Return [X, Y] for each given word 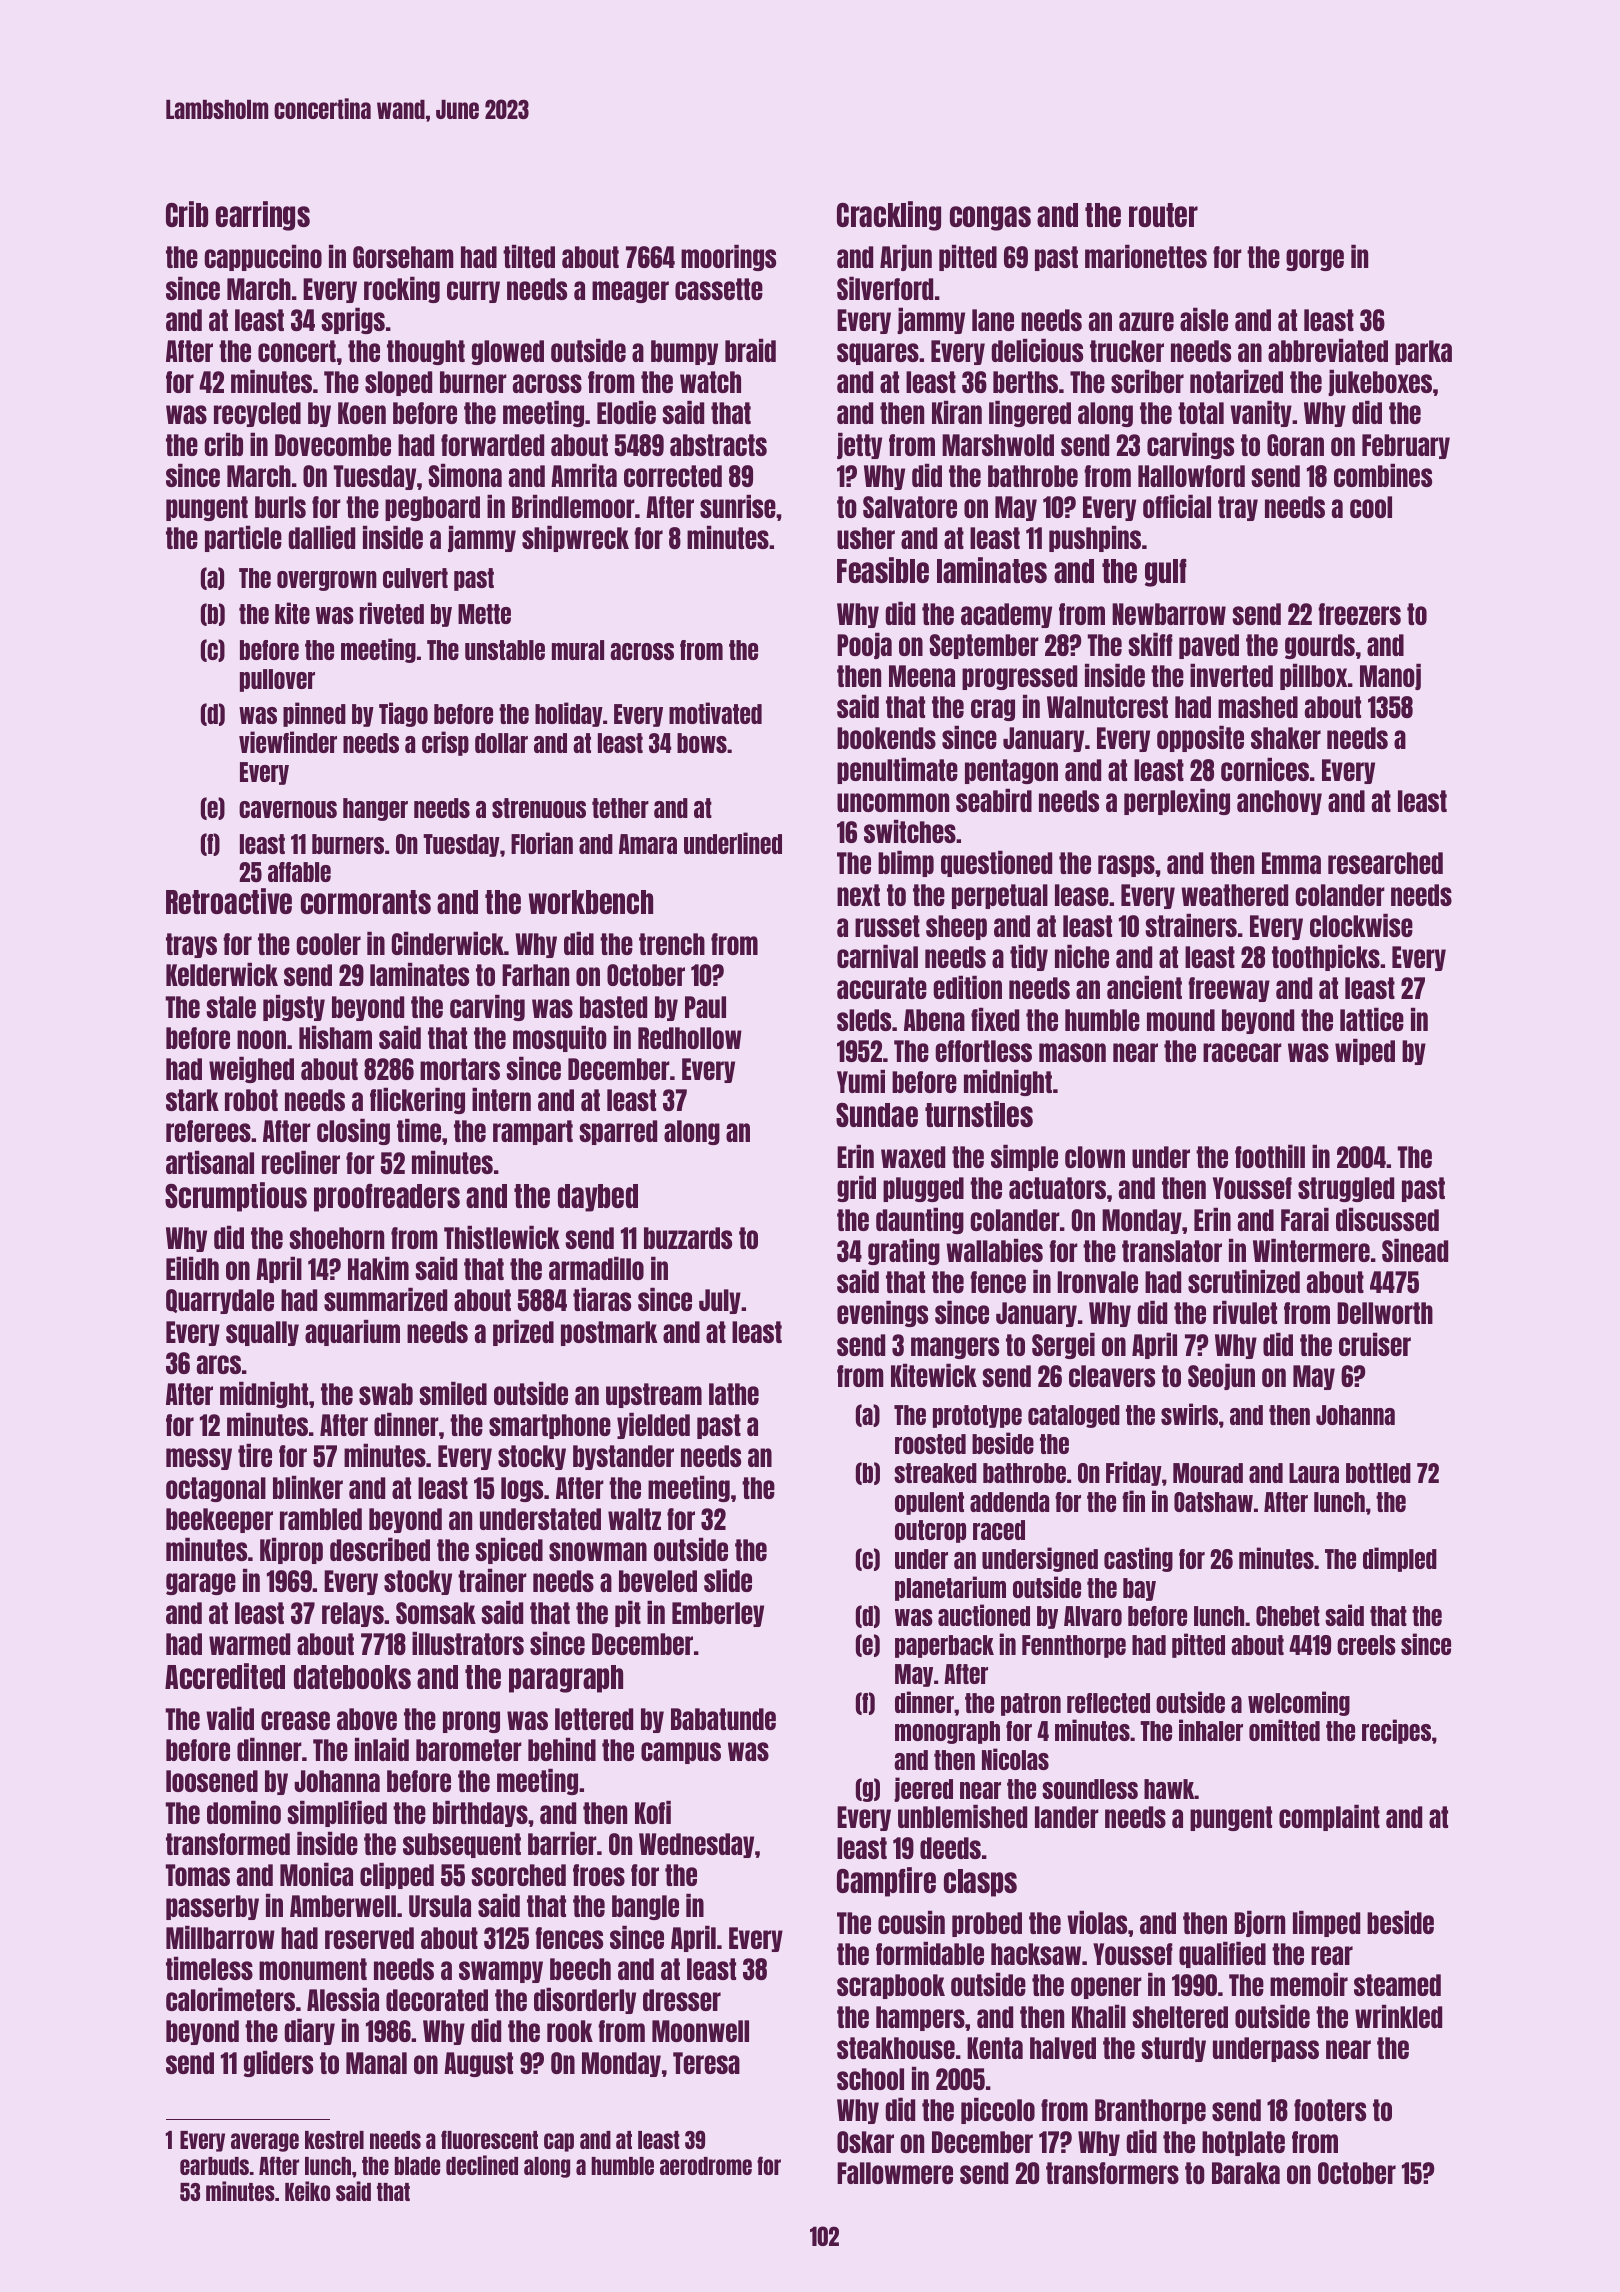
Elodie [626, 412]
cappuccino [263, 257]
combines [1383, 475]
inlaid [382, 1749]
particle [243, 538]
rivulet [1245, 1312]
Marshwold [998, 445]
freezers [1359, 614]
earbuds [214, 2166]
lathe [734, 1394]
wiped [1365, 1051]
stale [231, 1007]
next [858, 895]
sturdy [1173, 2049]
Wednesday [696, 1845]
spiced [509, 1550]
